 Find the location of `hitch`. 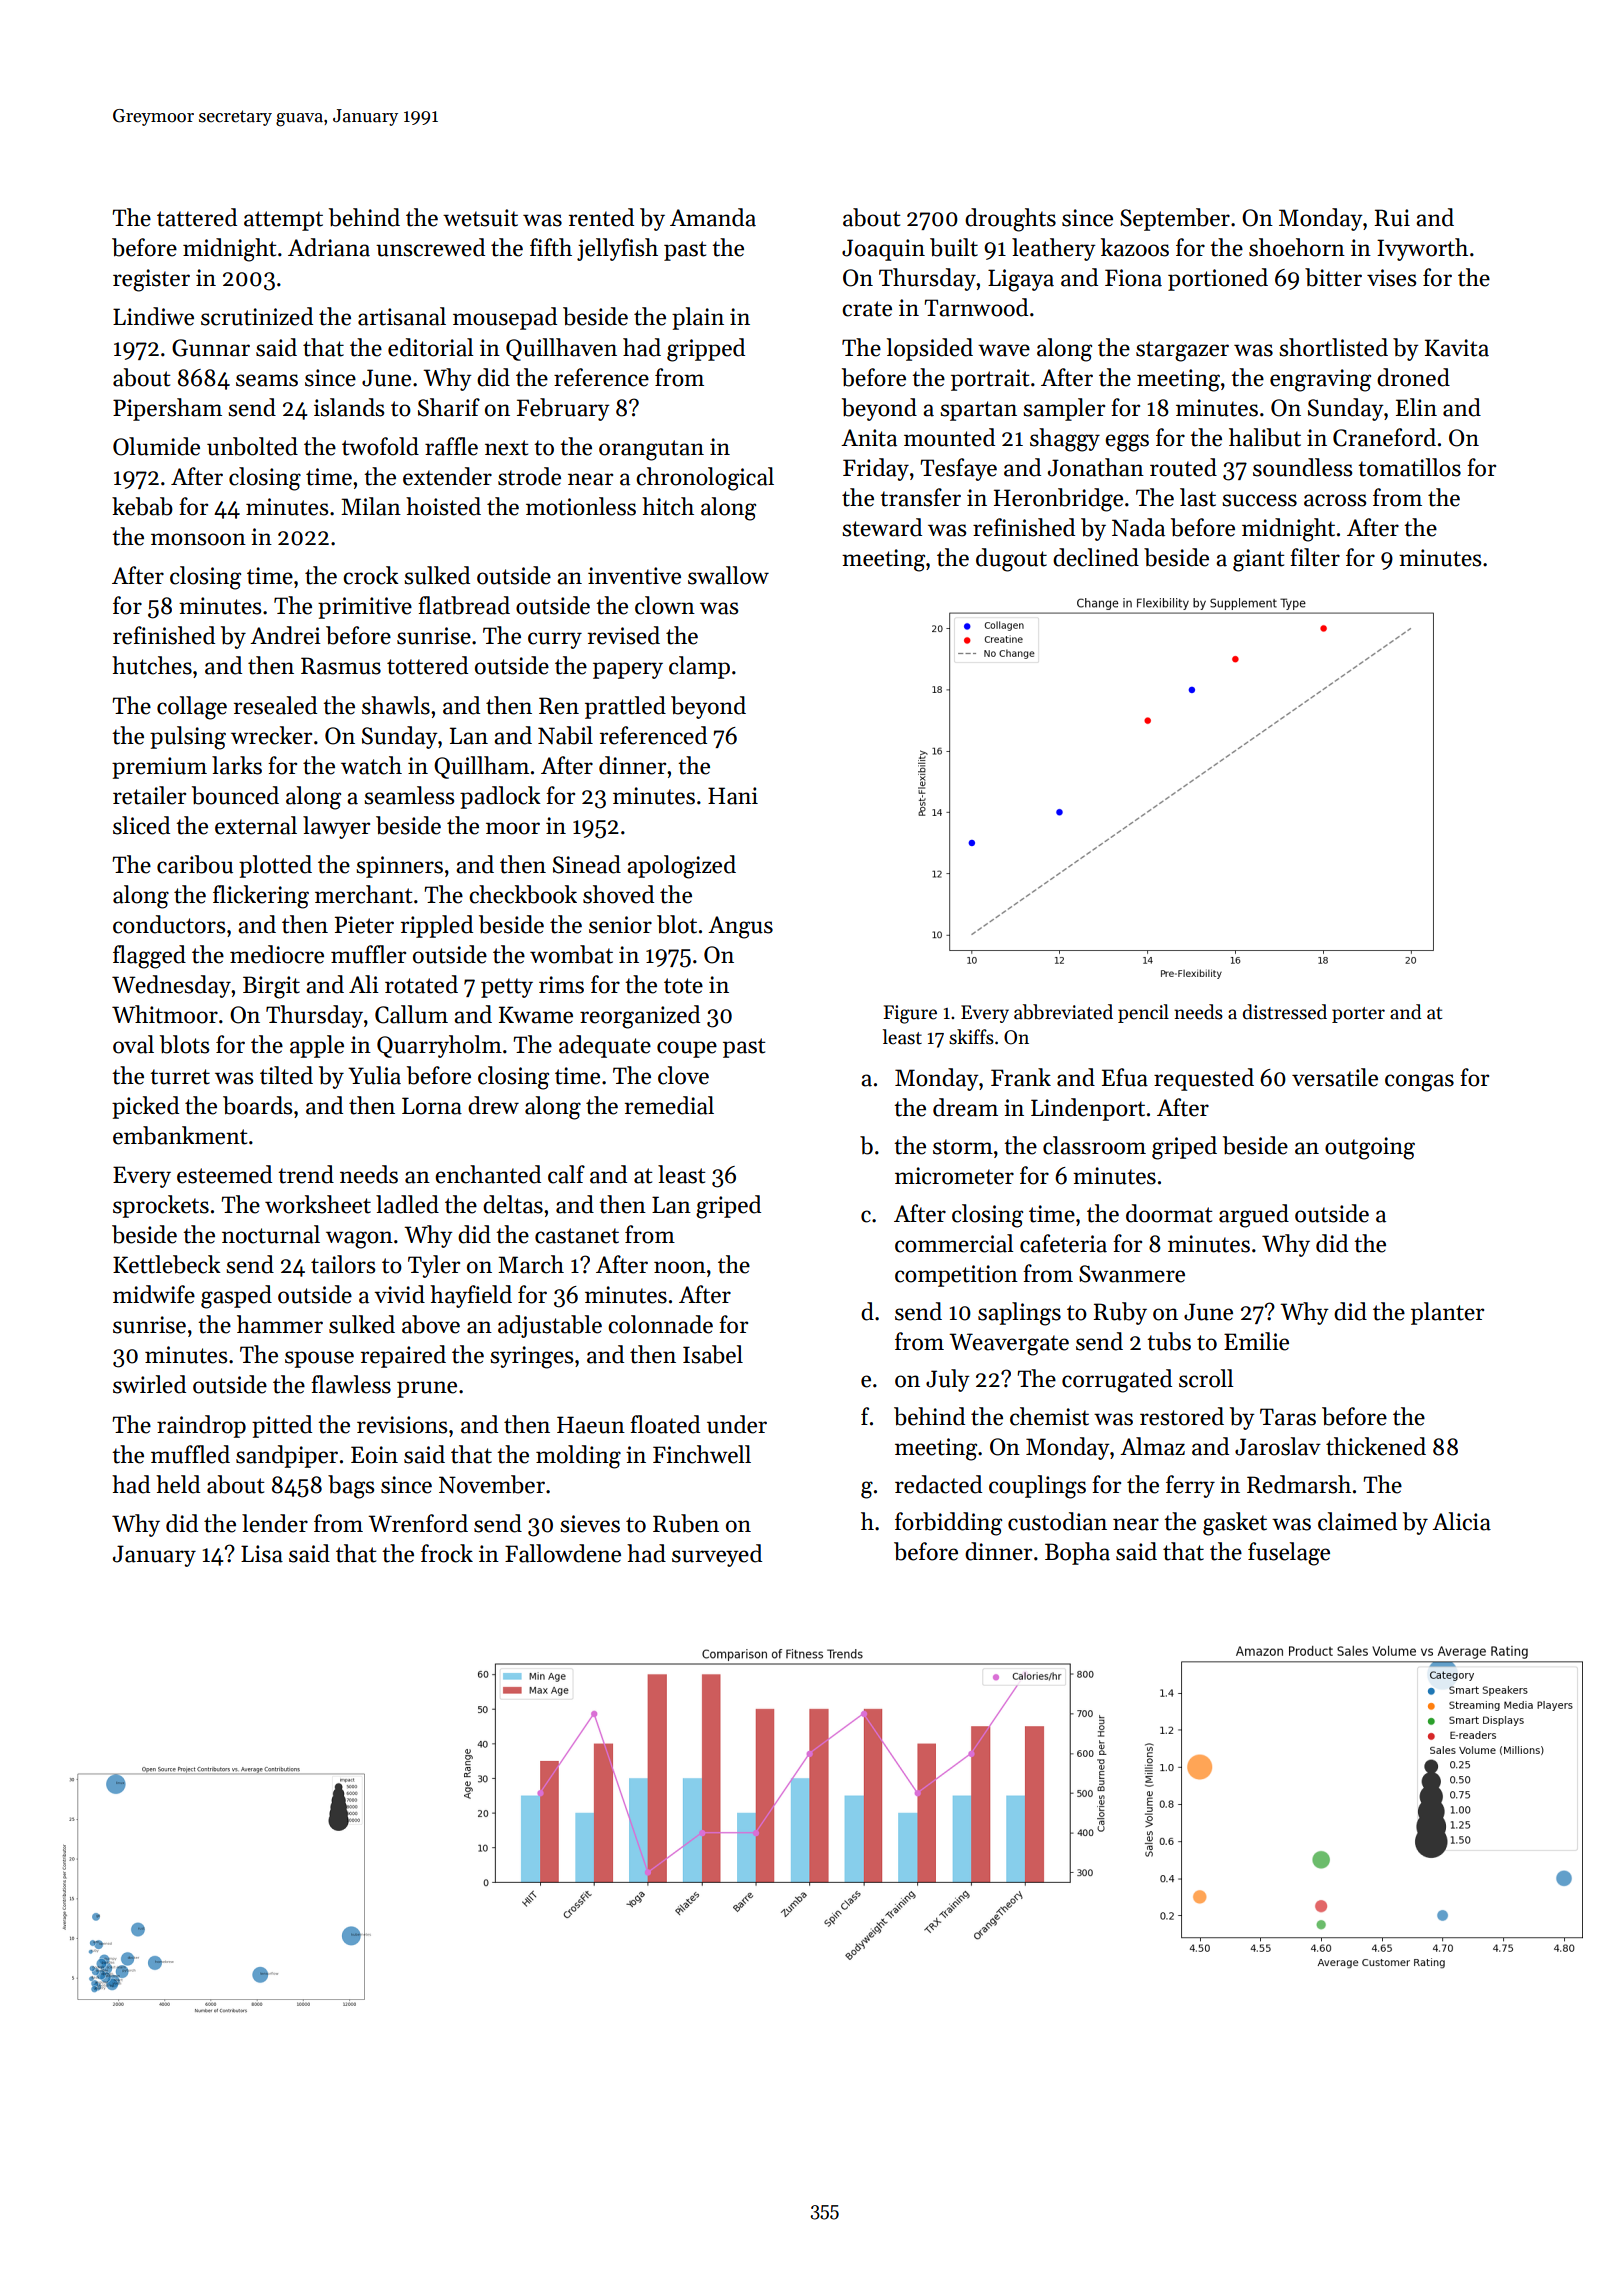

hitch is located at coordinates (668, 506).
